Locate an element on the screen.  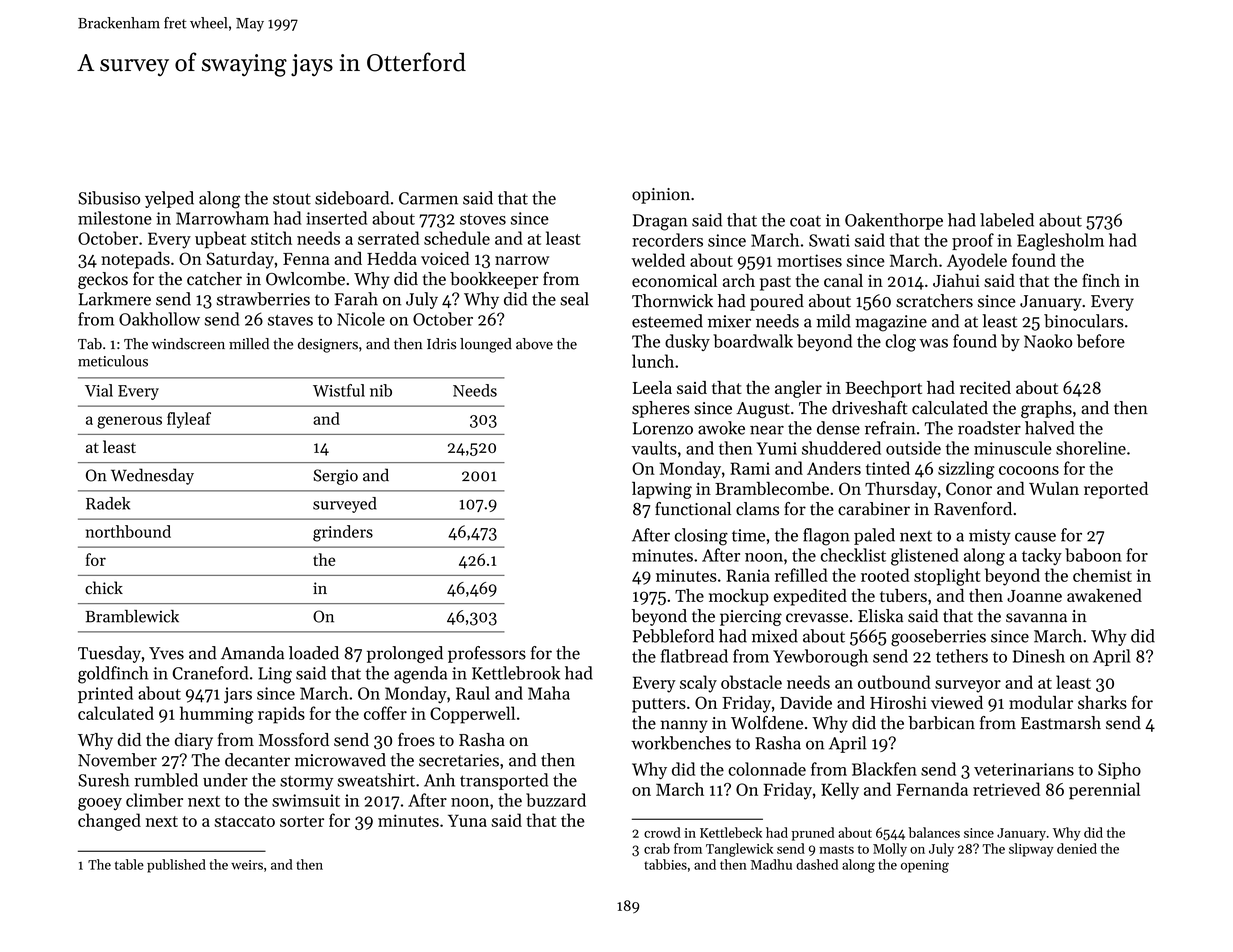
before is located at coordinates (1101, 341).
